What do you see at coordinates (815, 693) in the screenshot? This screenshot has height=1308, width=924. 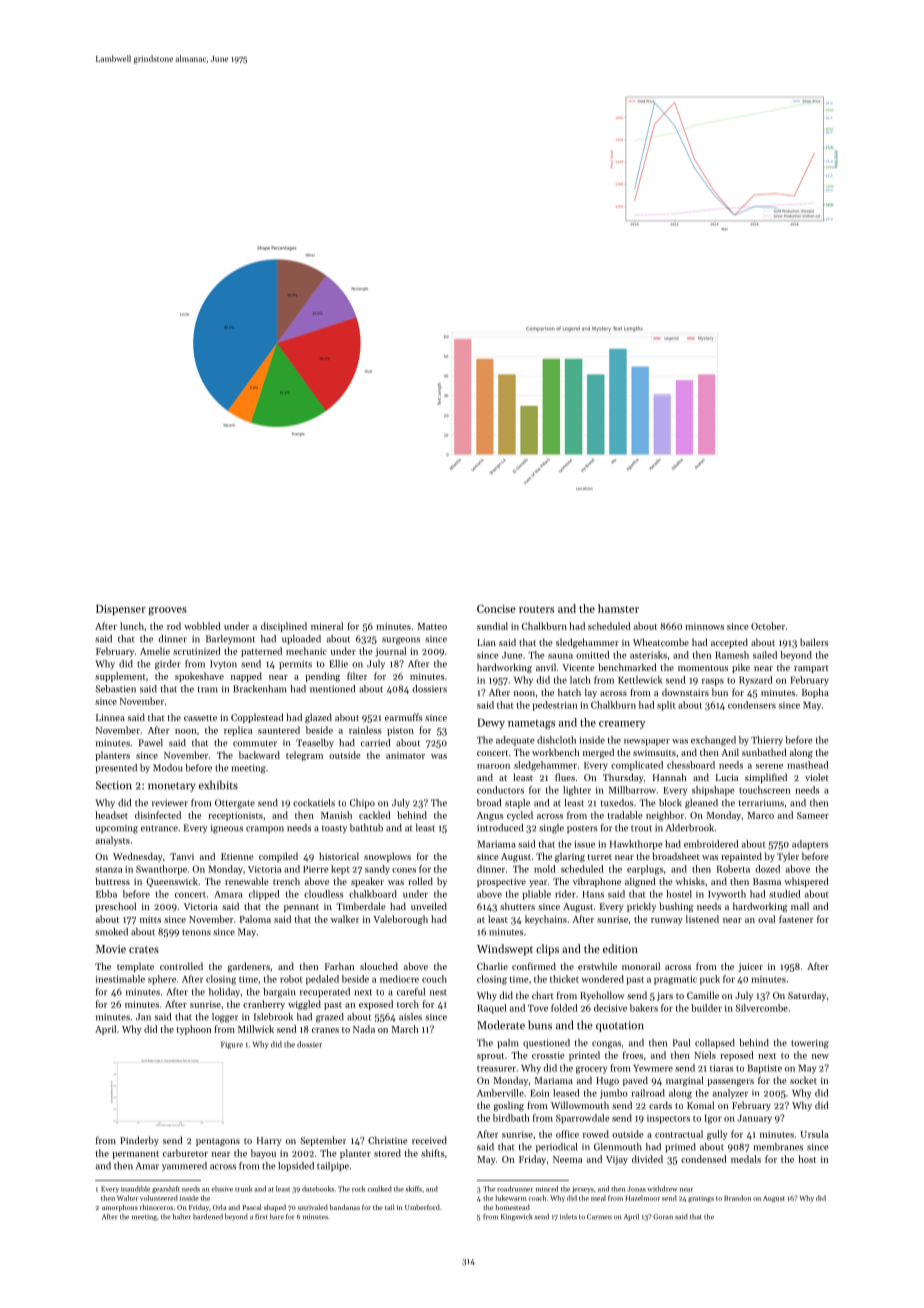 I see `Bopha` at bounding box center [815, 693].
